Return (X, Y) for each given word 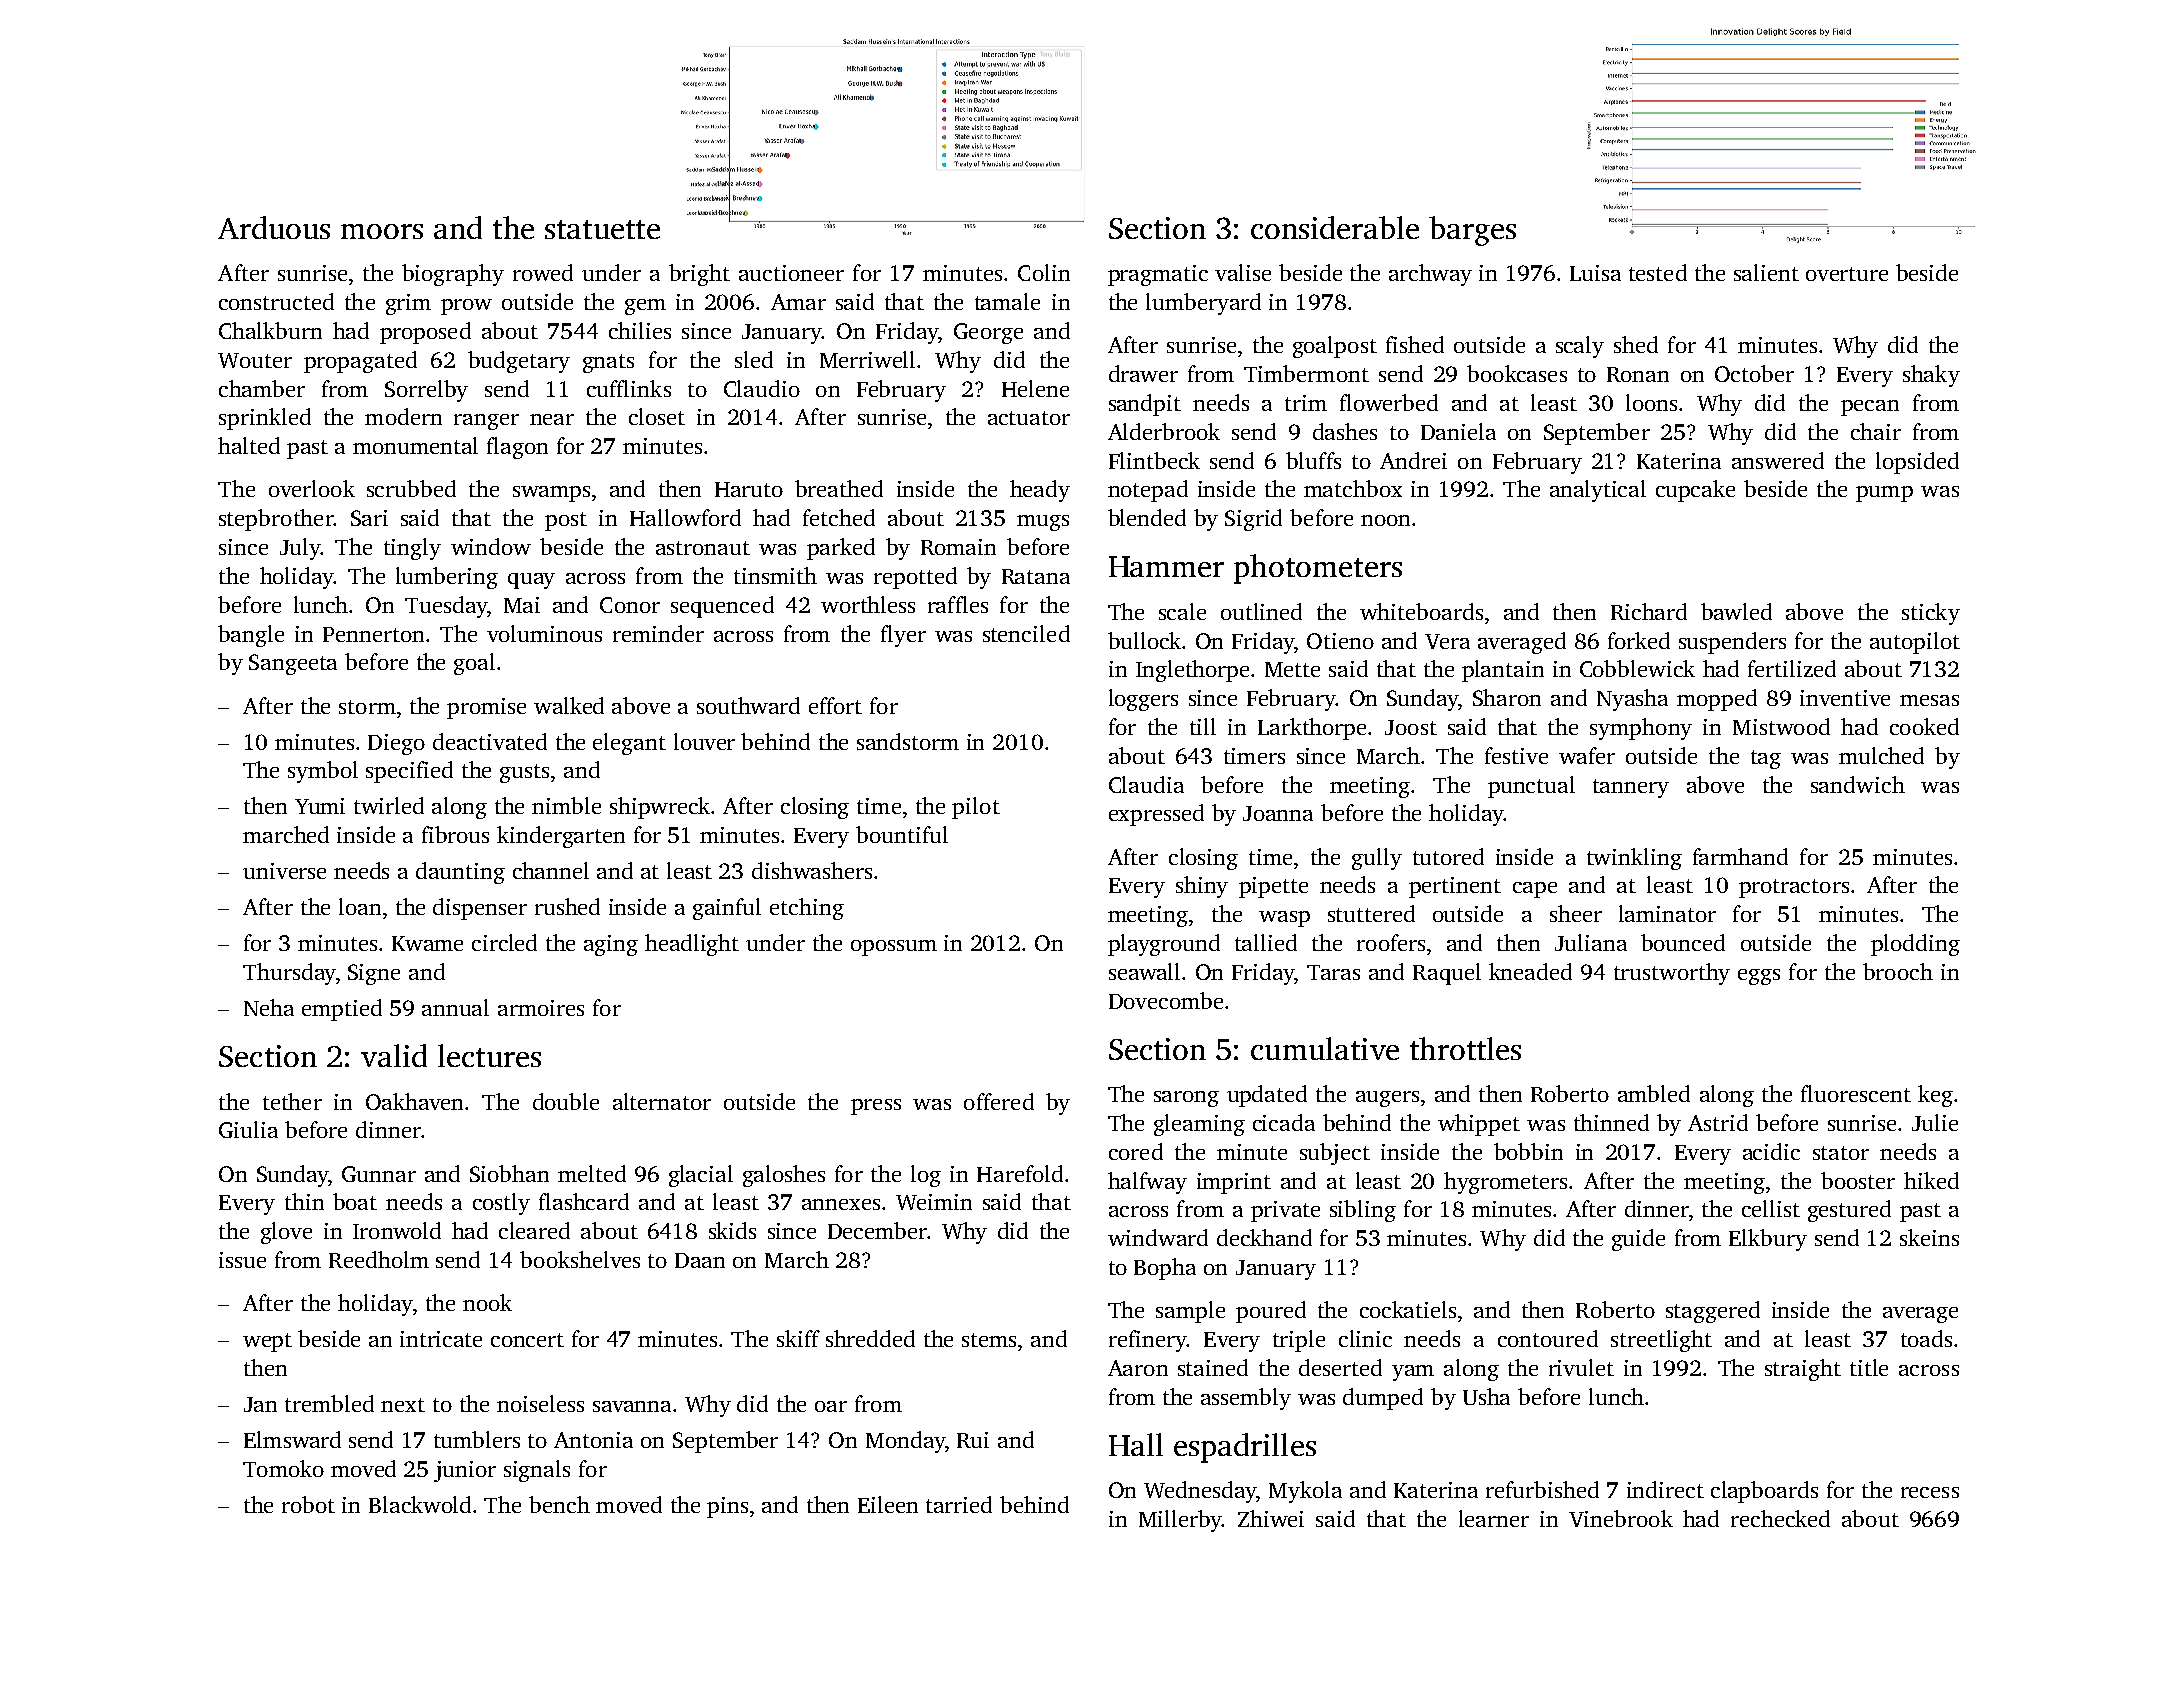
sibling (1363, 1211)
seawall (1144, 971)
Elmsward (292, 1439)
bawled (1736, 611)
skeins (1929, 1237)
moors (382, 231)
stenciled (1026, 633)
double (566, 1101)
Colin (1044, 272)
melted (592, 1173)
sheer (1576, 913)
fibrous (455, 834)
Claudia (1146, 784)
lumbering (447, 578)
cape (1535, 890)
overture (1847, 274)
